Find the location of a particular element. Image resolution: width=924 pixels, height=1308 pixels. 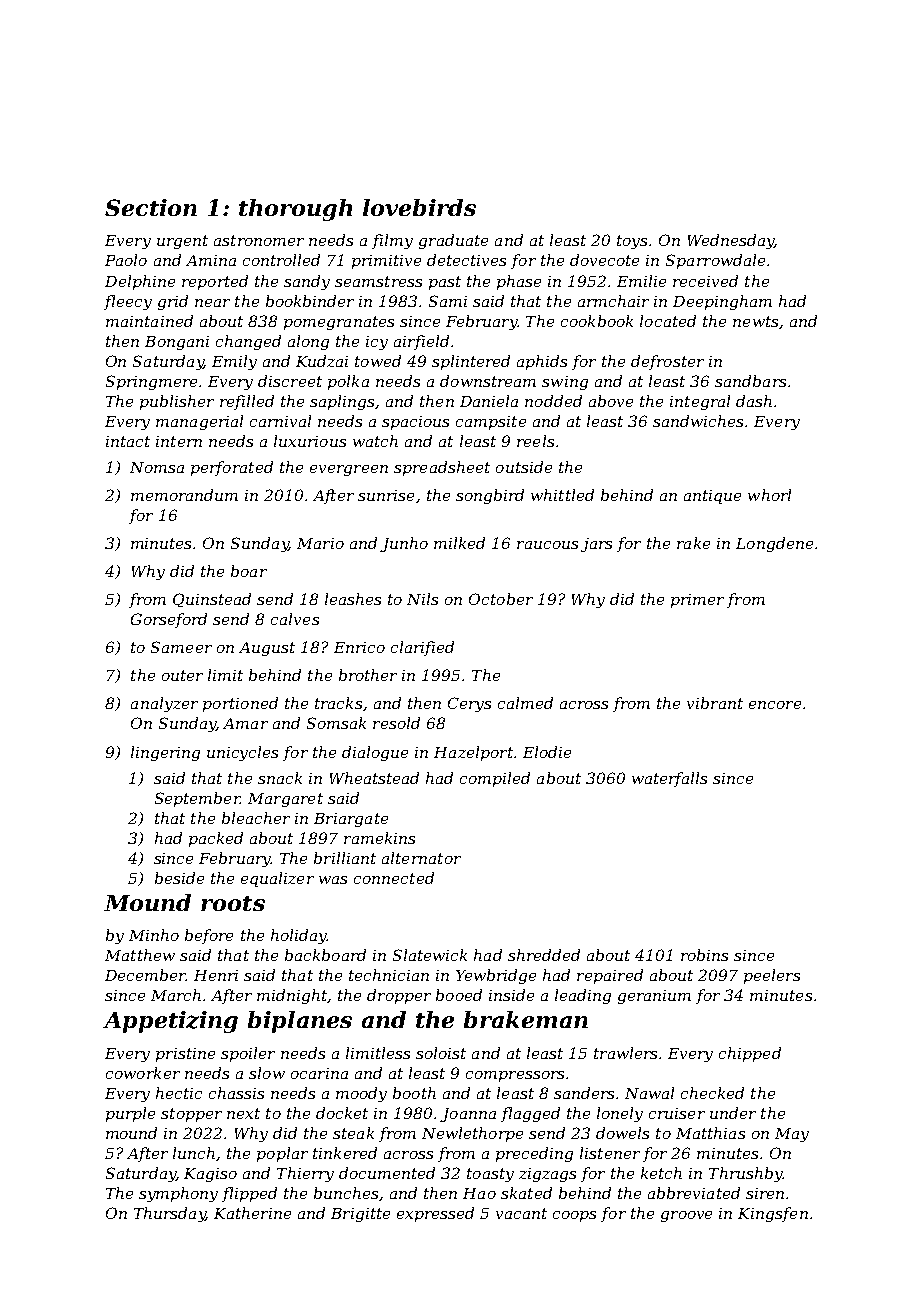

songbird is located at coordinates (490, 496).
